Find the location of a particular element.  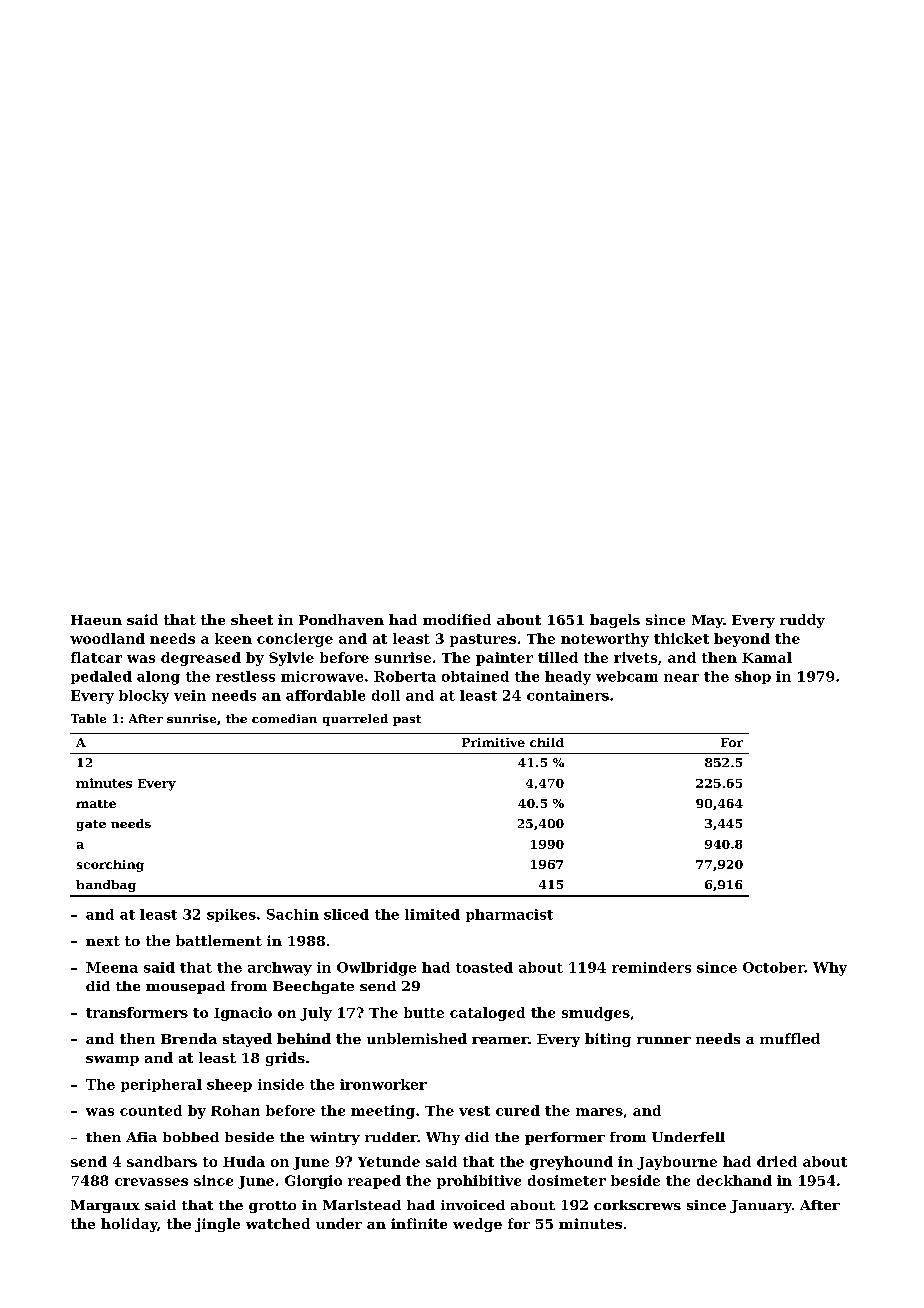

cataloged is located at coordinates (487, 1014).
